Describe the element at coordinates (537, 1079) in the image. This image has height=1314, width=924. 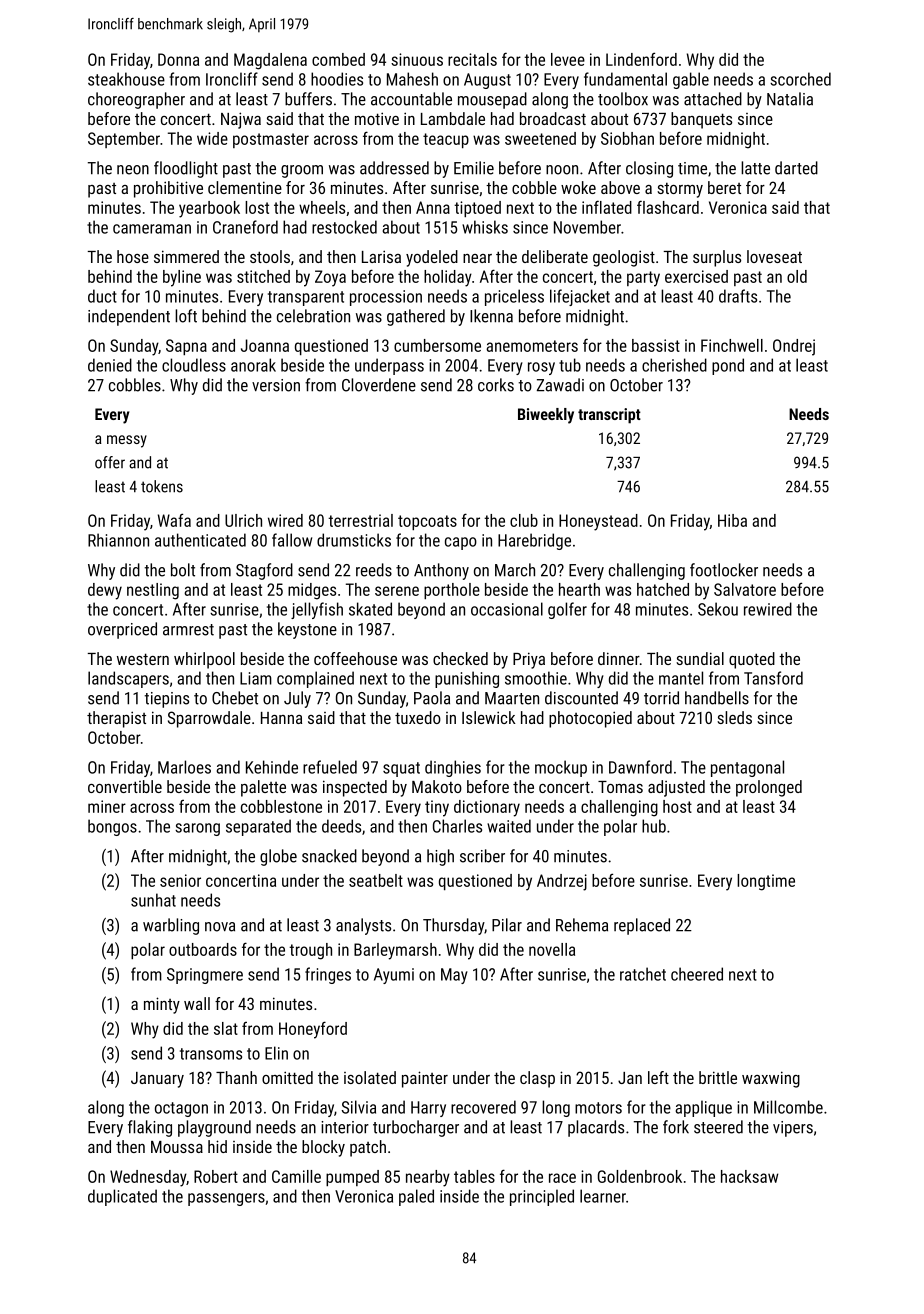
I see `clasp` at that location.
